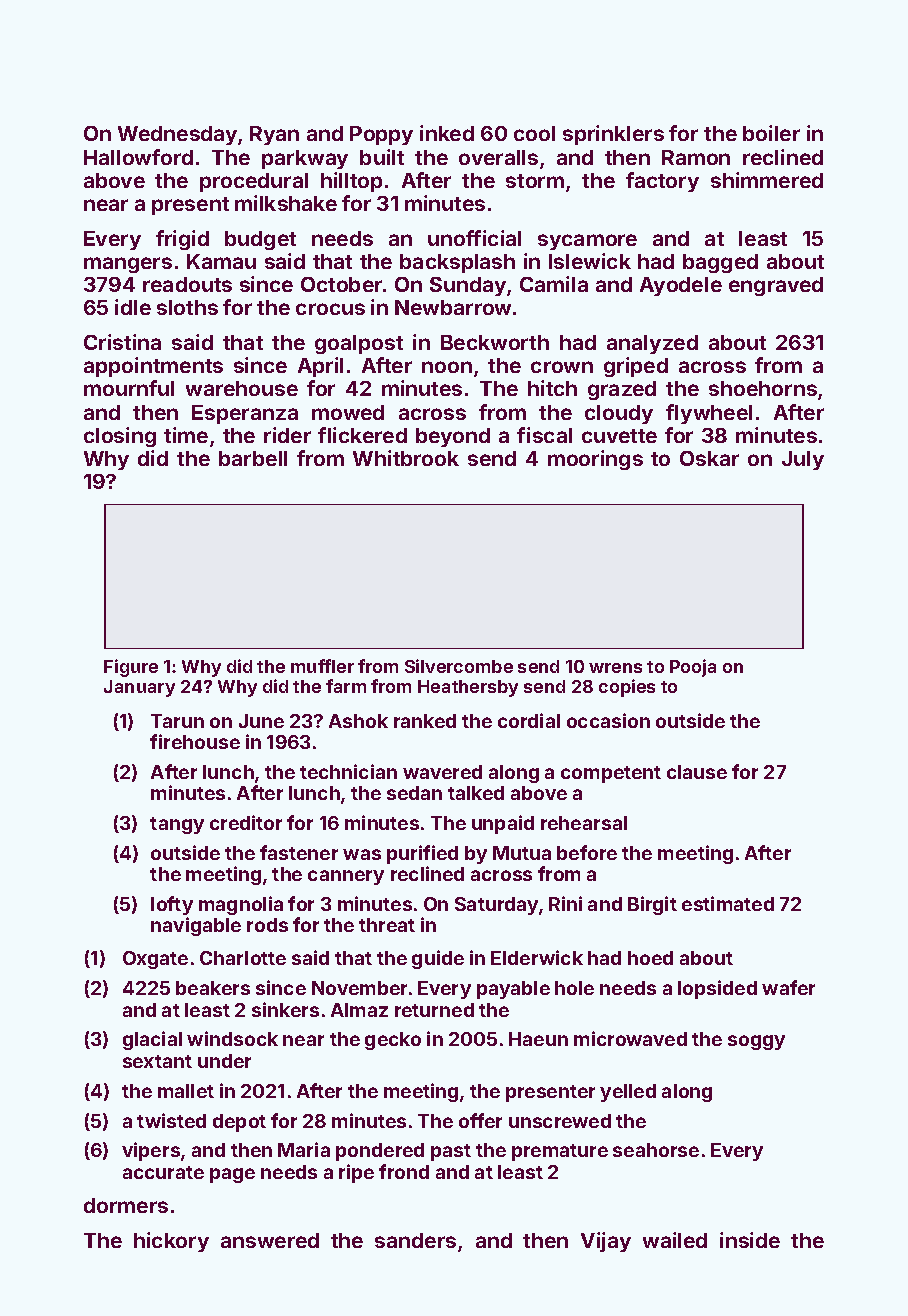  What do you see at coordinates (299, 852) in the document?
I see `fastener` at bounding box center [299, 852].
